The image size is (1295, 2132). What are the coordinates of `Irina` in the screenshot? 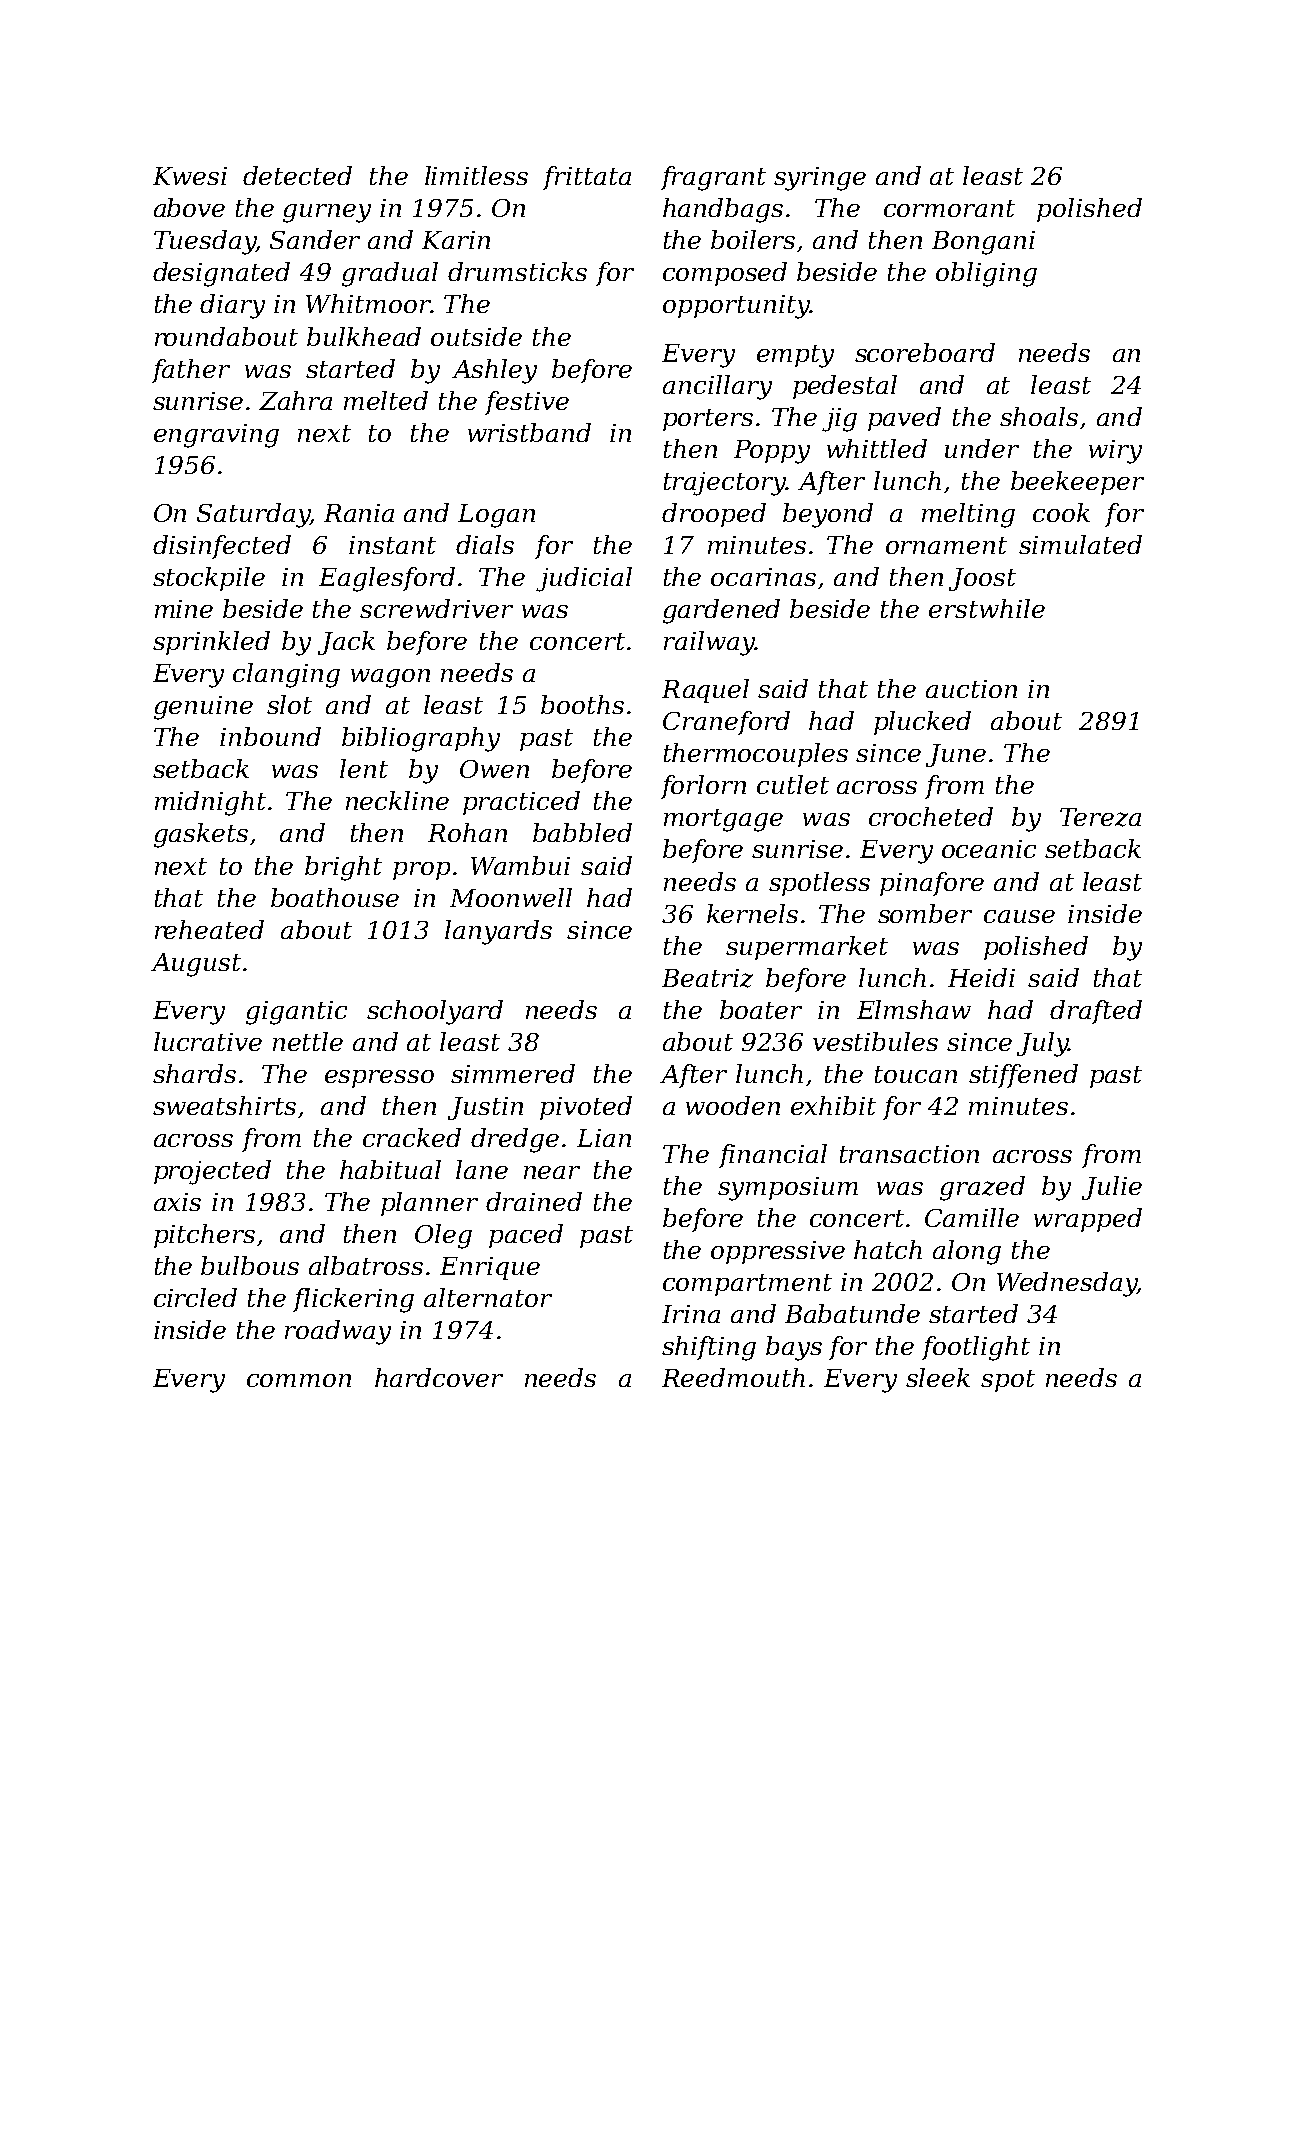 It's located at (691, 1314).
